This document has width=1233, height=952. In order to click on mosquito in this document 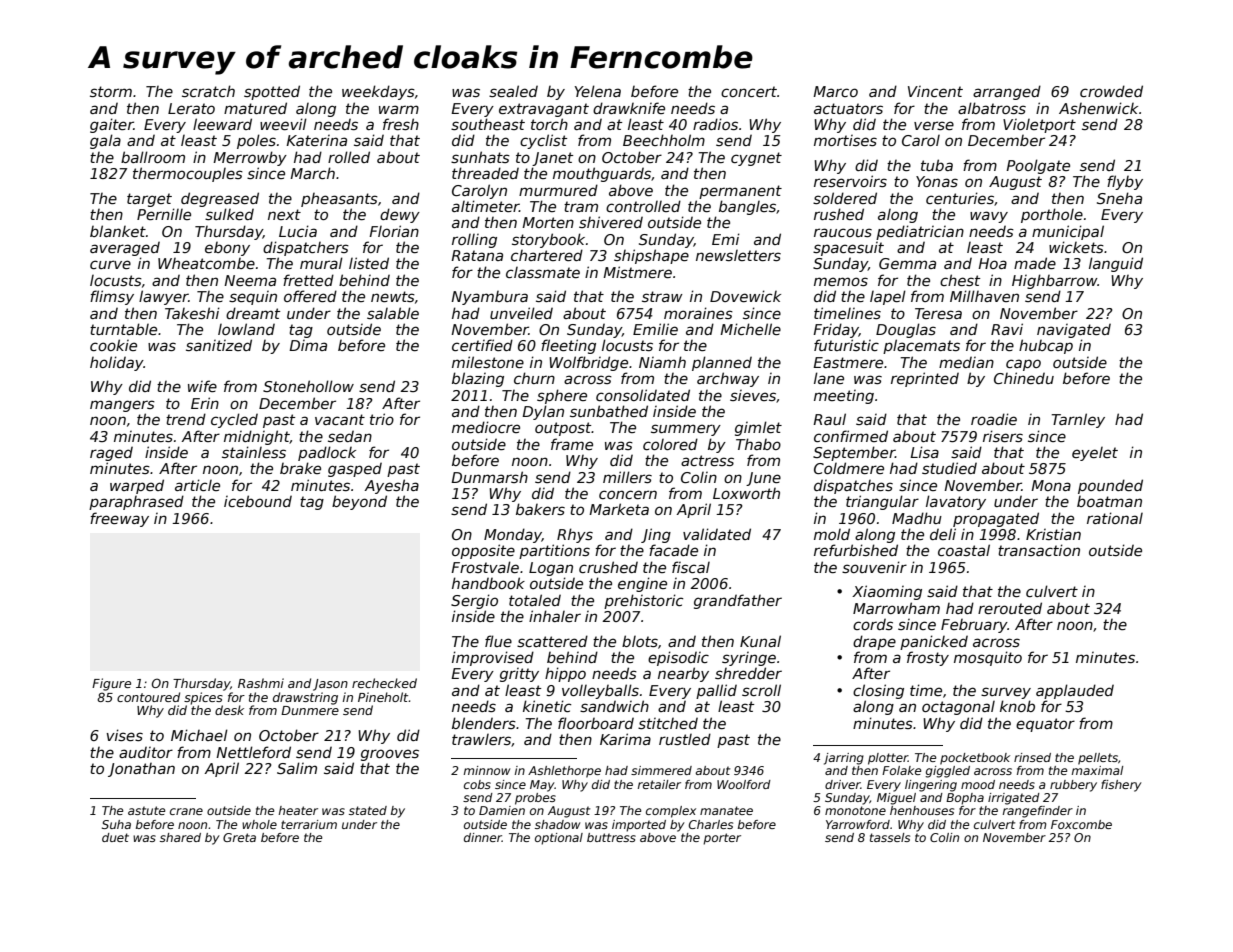, I will do `click(988, 658)`.
